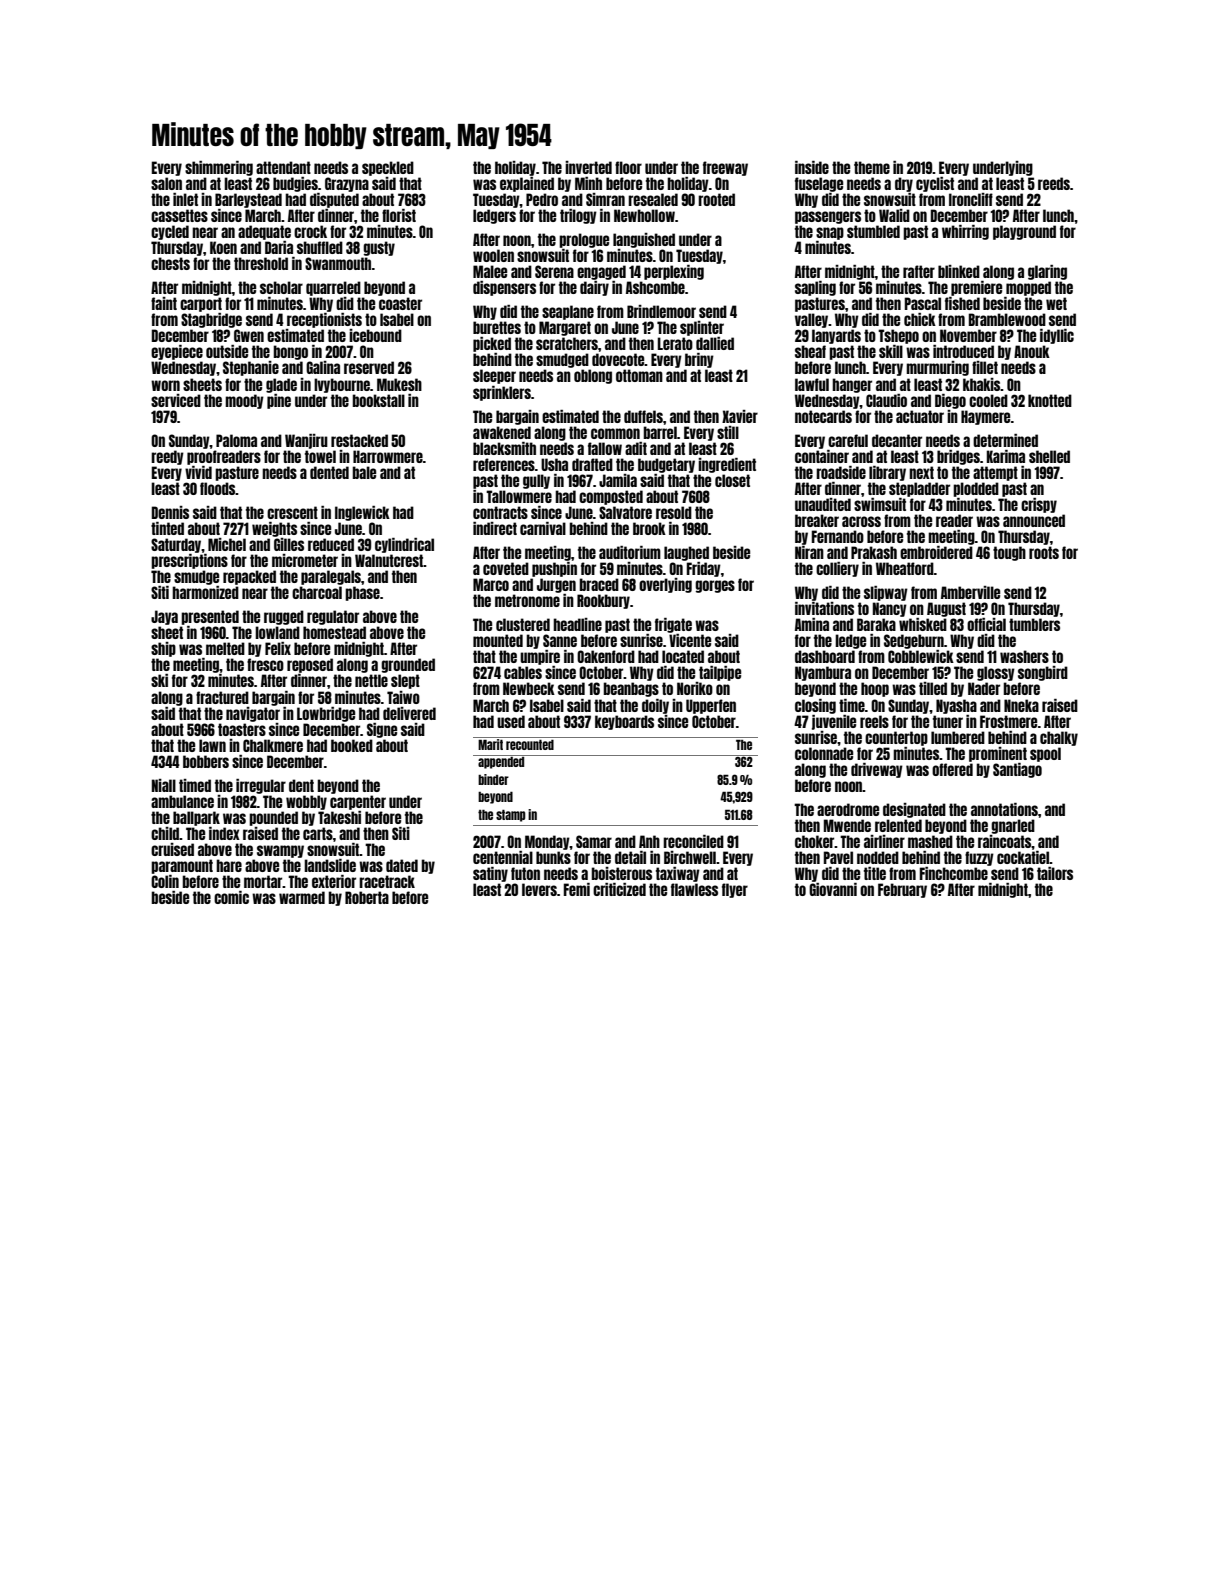 This image has height=1593, width=1231. What do you see at coordinates (711, 706) in the image?
I see `Upperfen` at bounding box center [711, 706].
